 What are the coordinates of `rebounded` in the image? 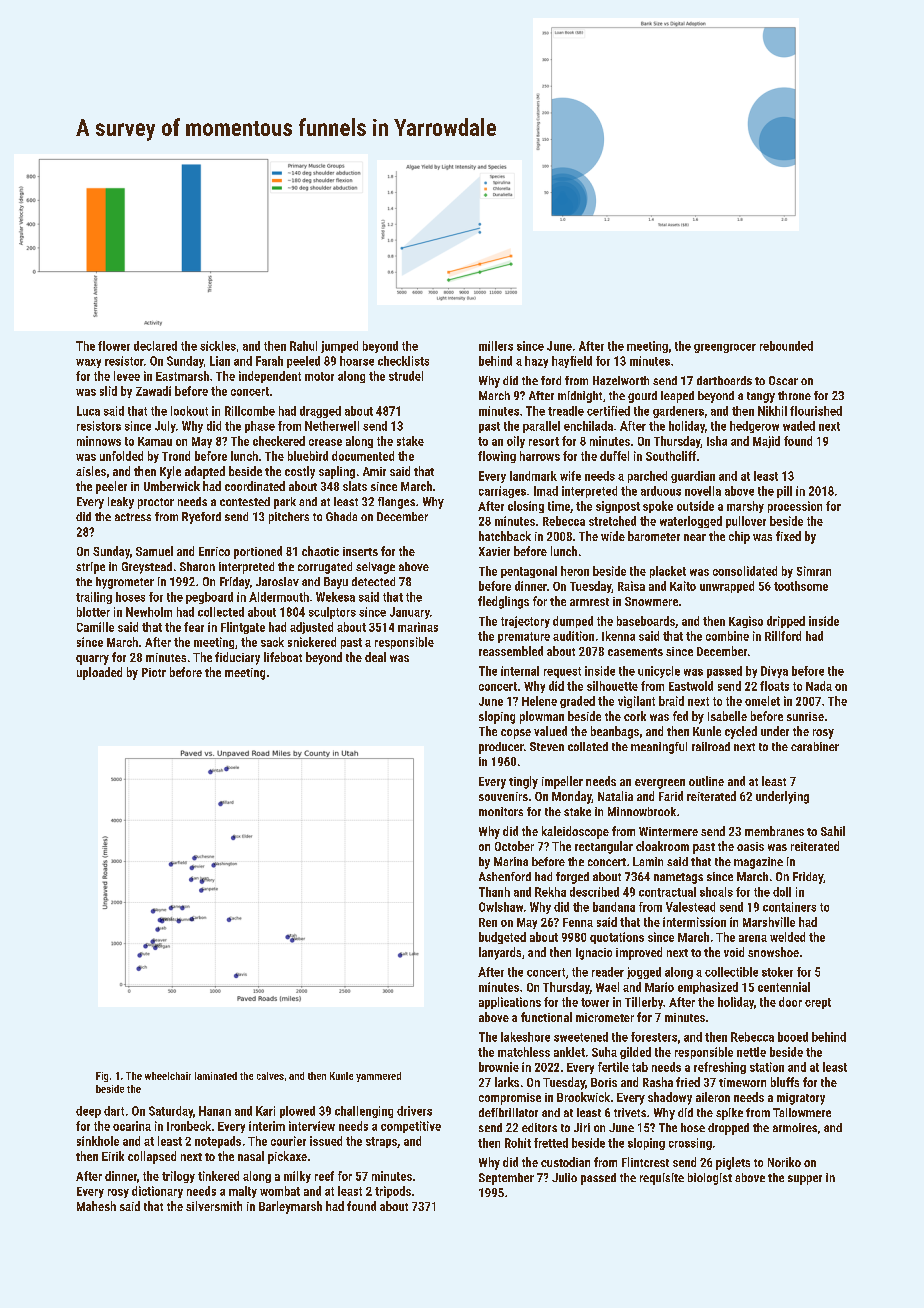 It's located at (786, 346).
